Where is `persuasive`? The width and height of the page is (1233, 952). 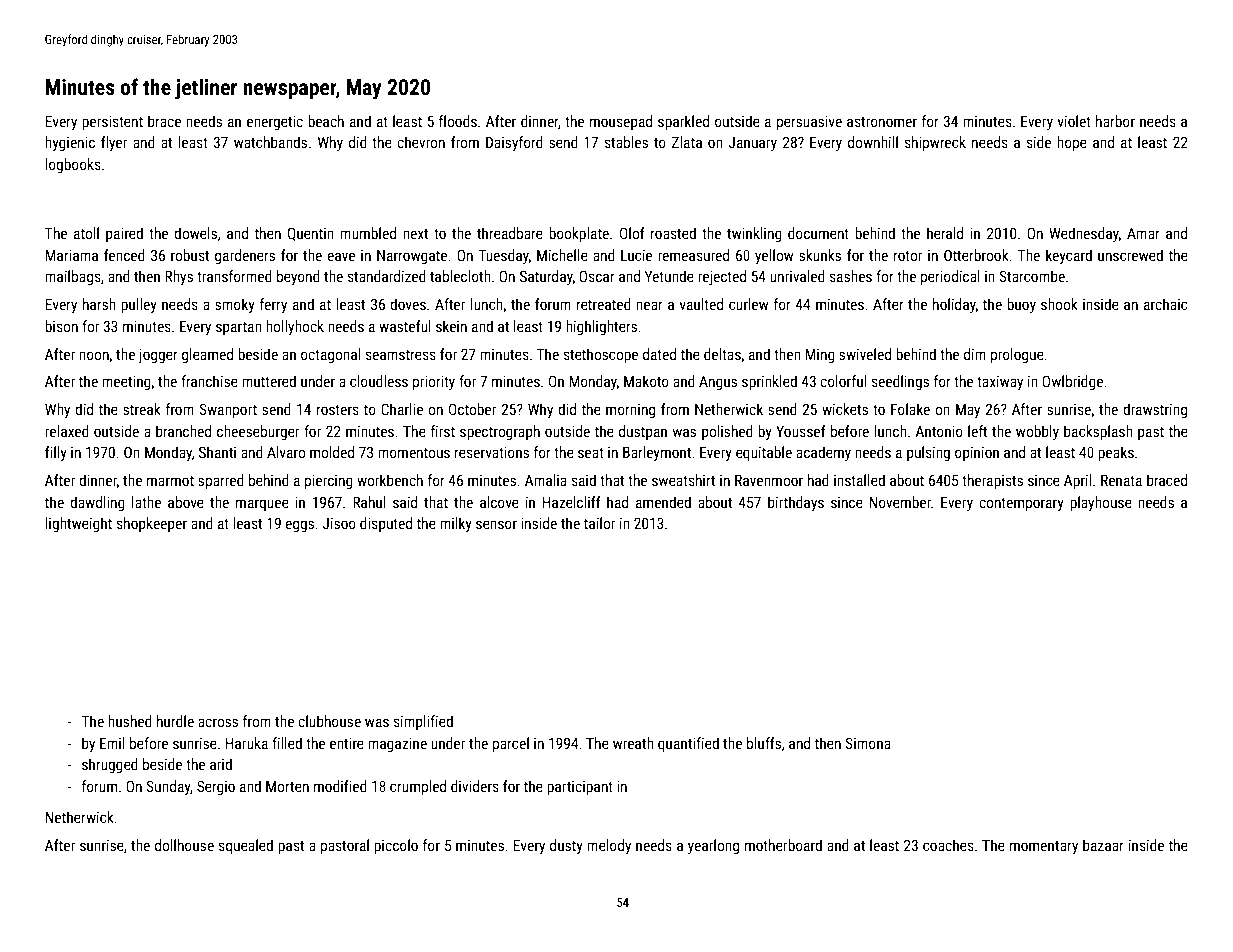 persuasive is located at coordinates (809, 123).
